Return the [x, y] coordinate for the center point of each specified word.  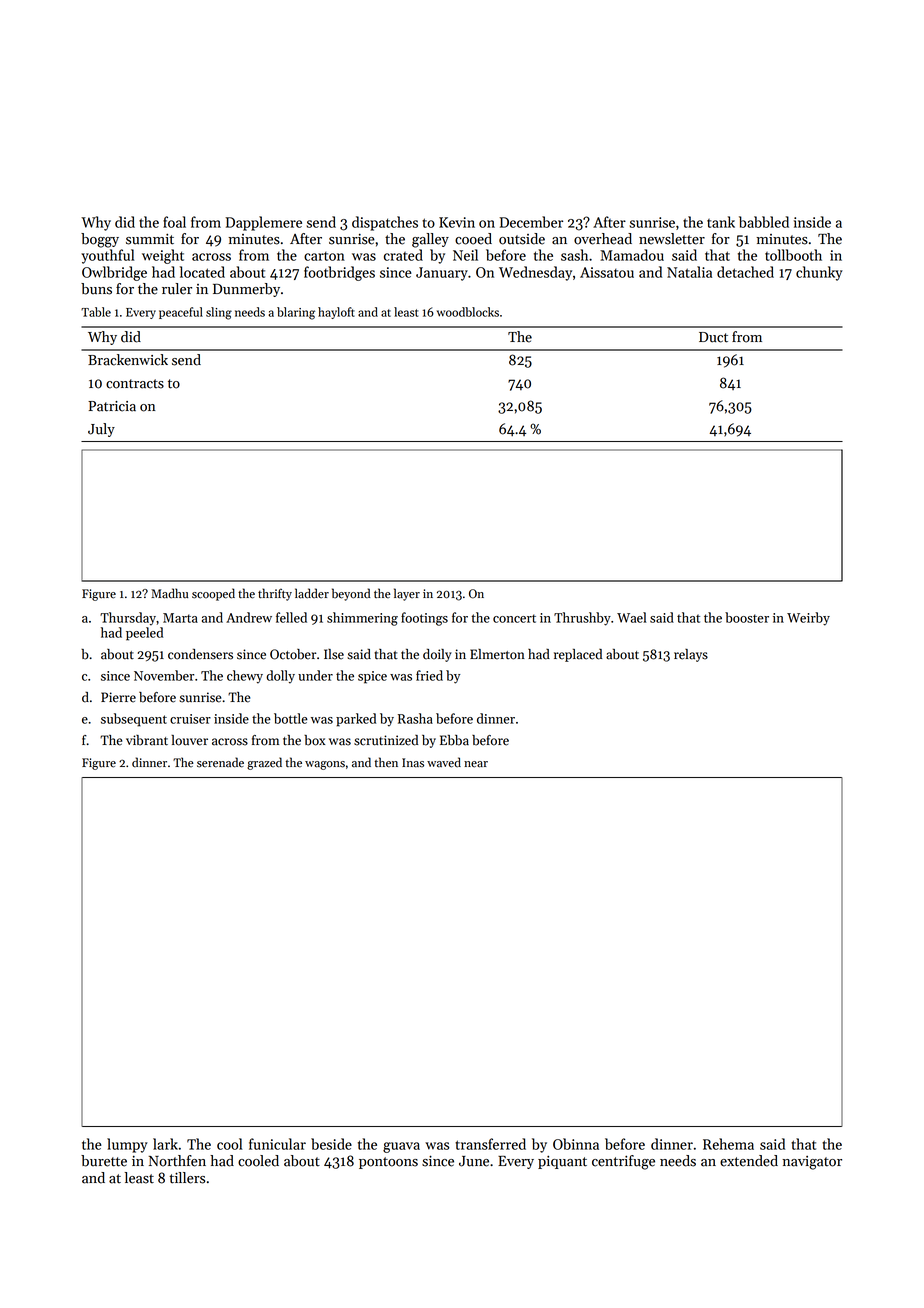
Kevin [457, 222]
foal [174, 222]
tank [721, 222]
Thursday [128, 619]
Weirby [808, 619]
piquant [562, 1162]
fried [429, 675]
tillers [187, 1178]
